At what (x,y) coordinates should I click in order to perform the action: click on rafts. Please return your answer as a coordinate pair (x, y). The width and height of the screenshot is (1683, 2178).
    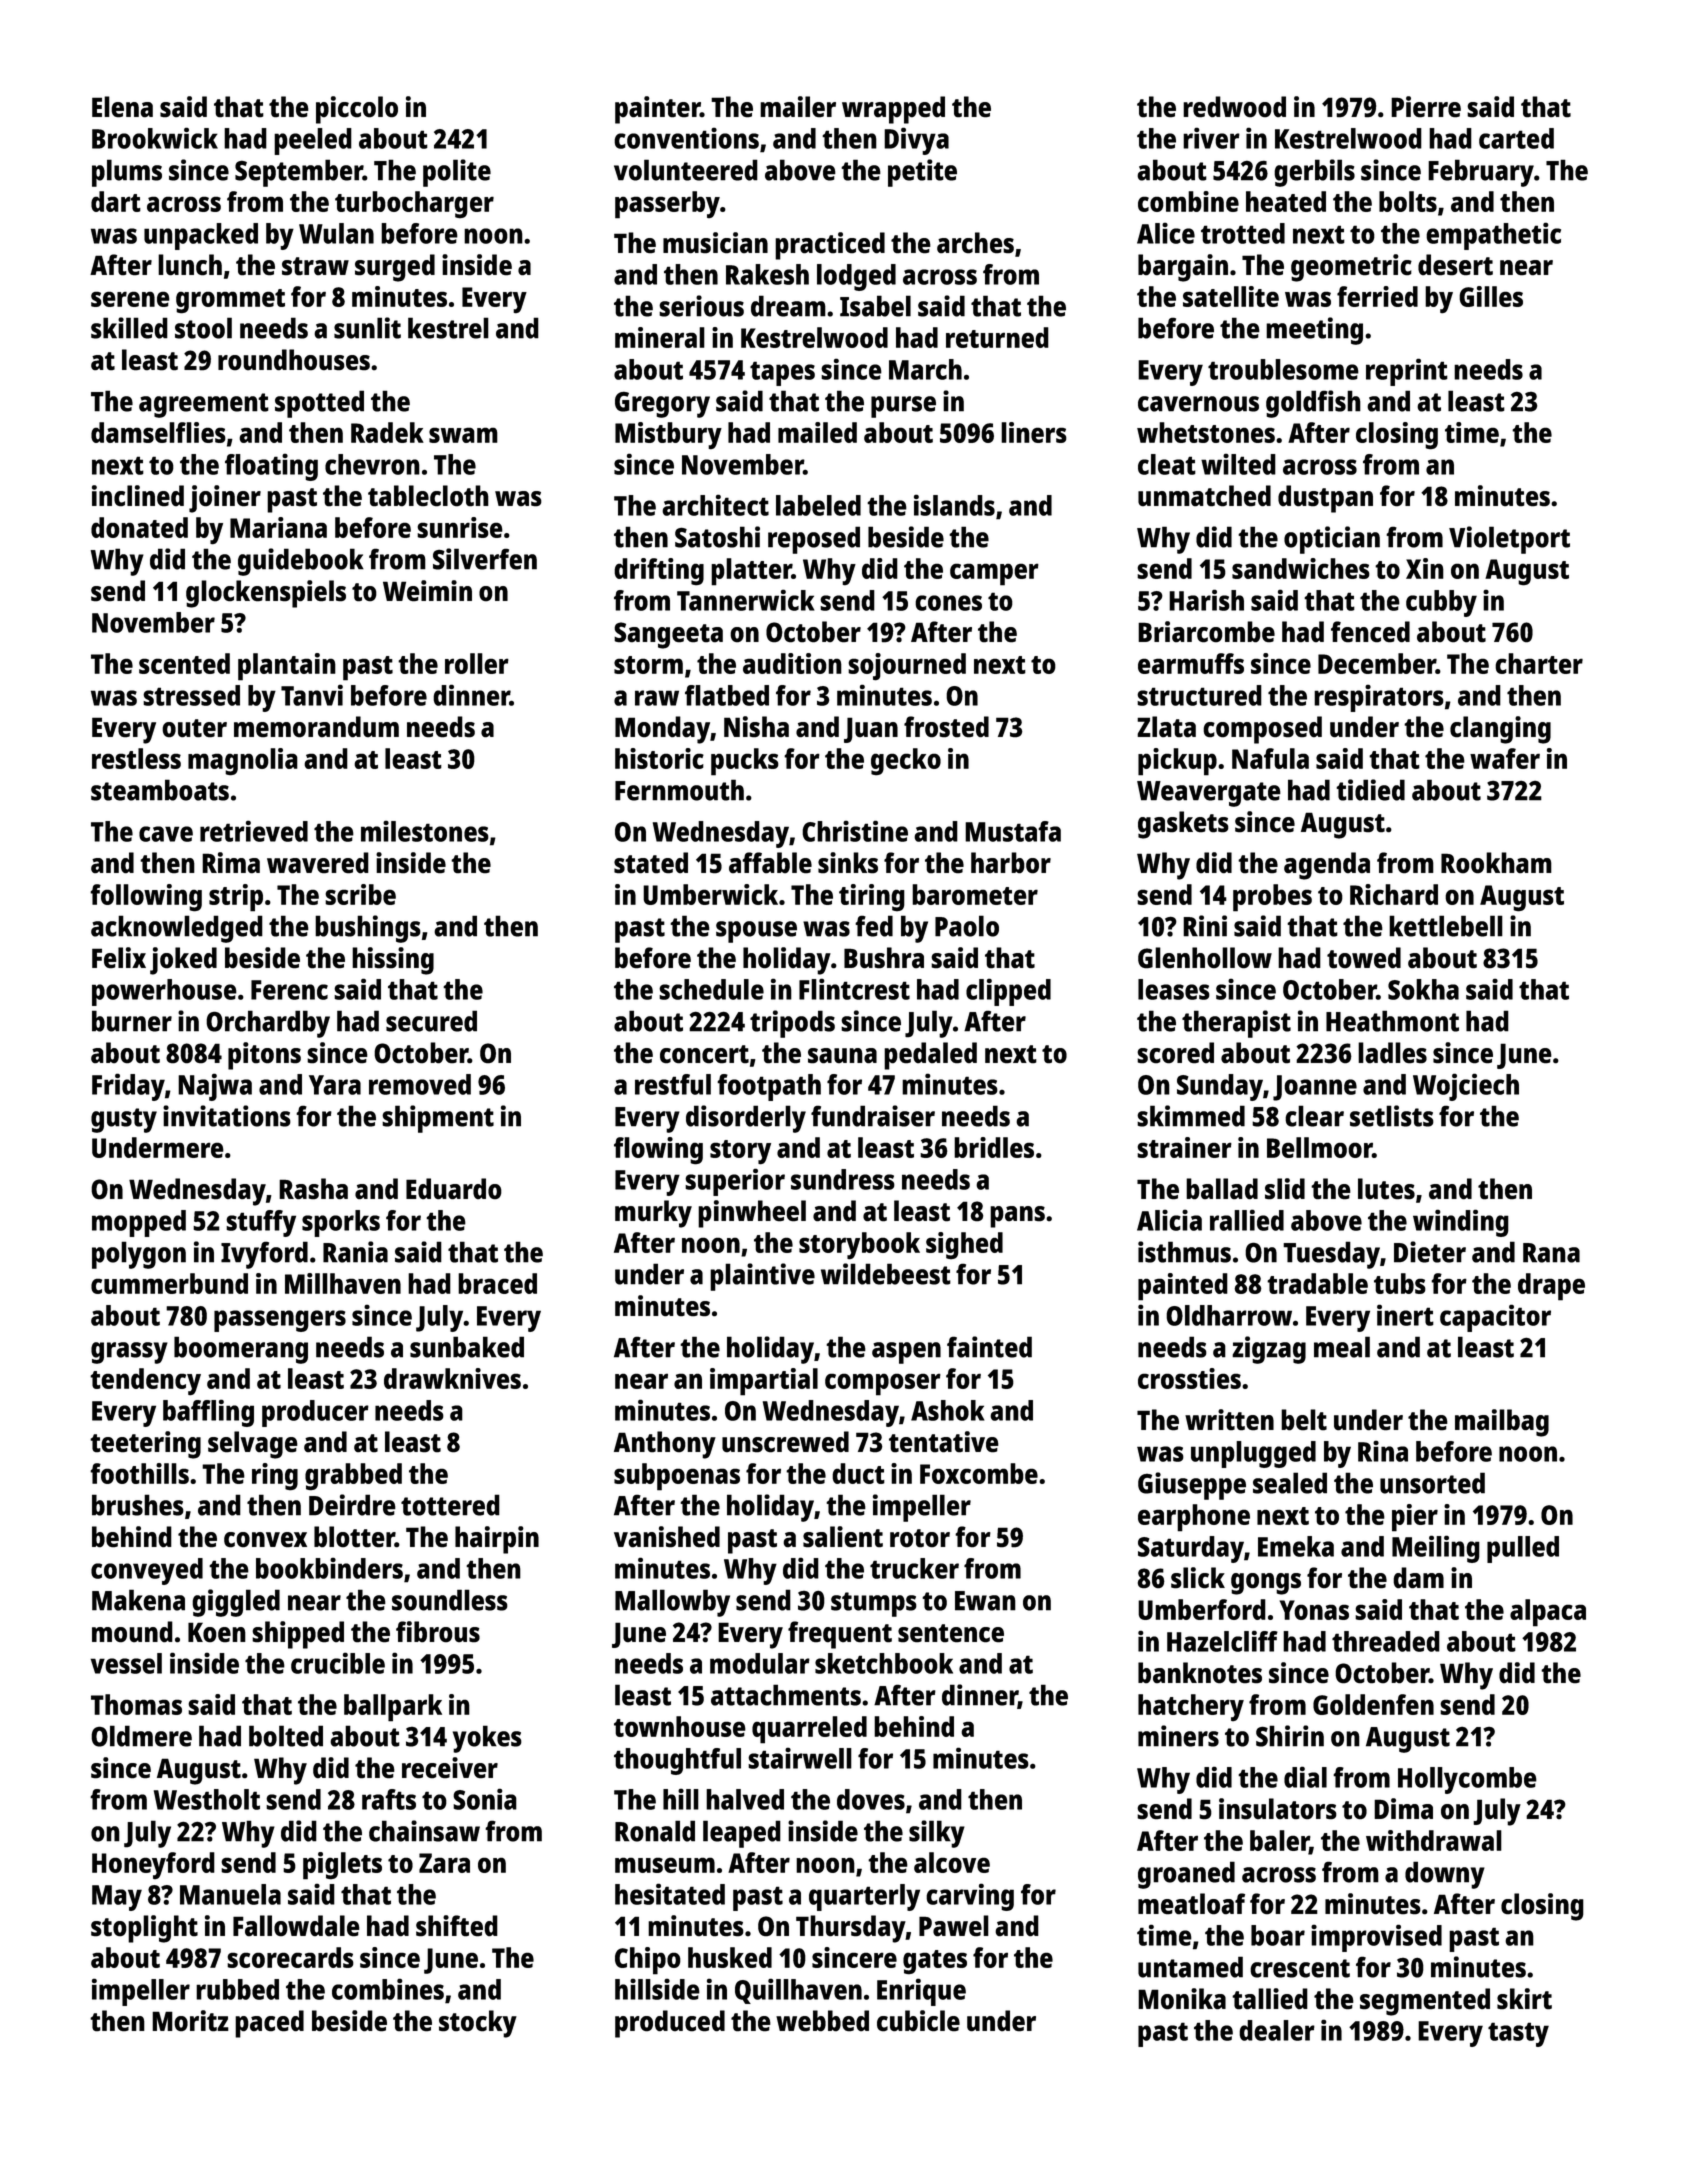
    Looking at the image, I should click on (389, 1799).
